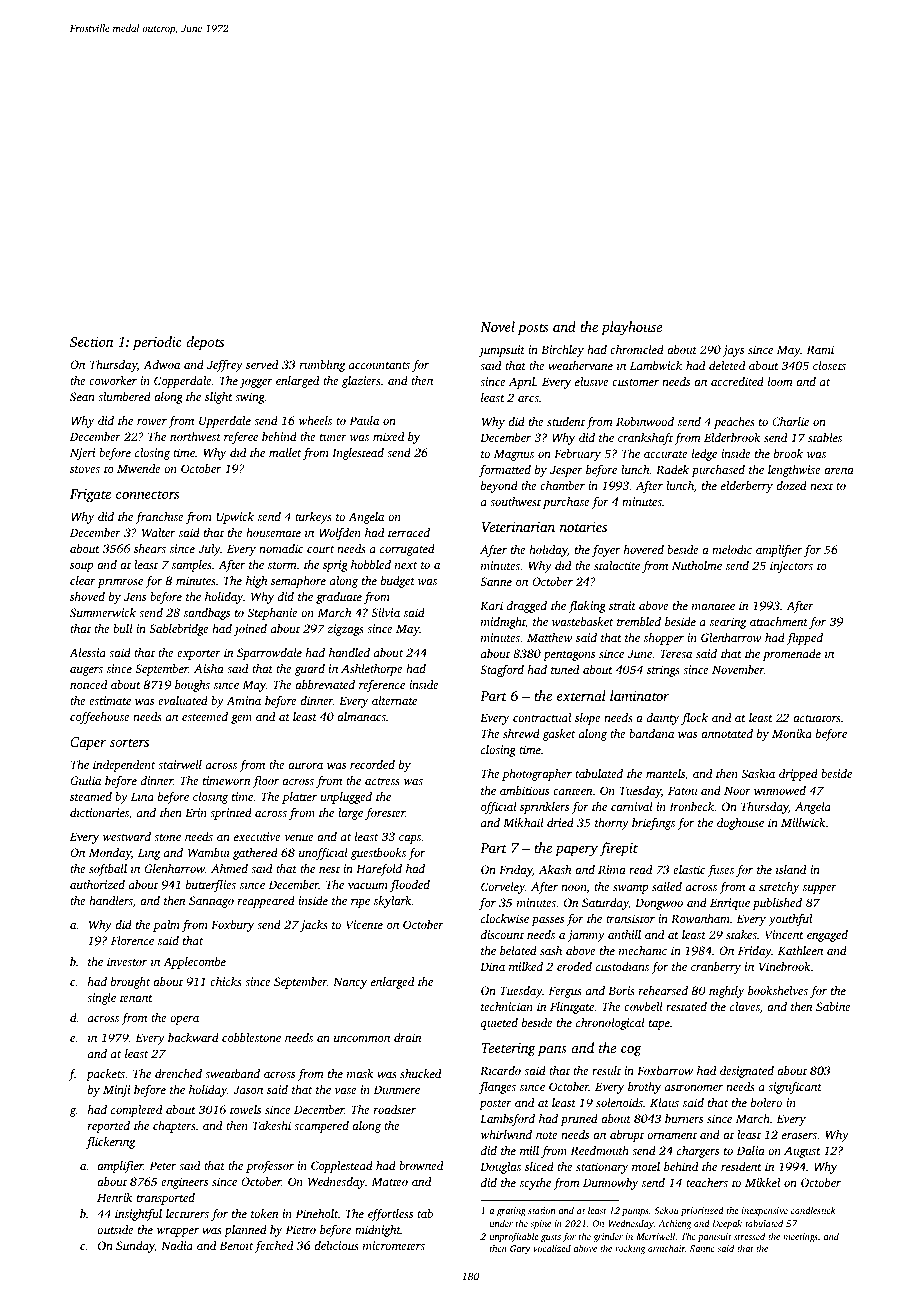 The height and width of the screenshot is (1308, 924). Describe the element at coordinates (177, 1245) in the screenshot. I see `Nadia` at that location.
